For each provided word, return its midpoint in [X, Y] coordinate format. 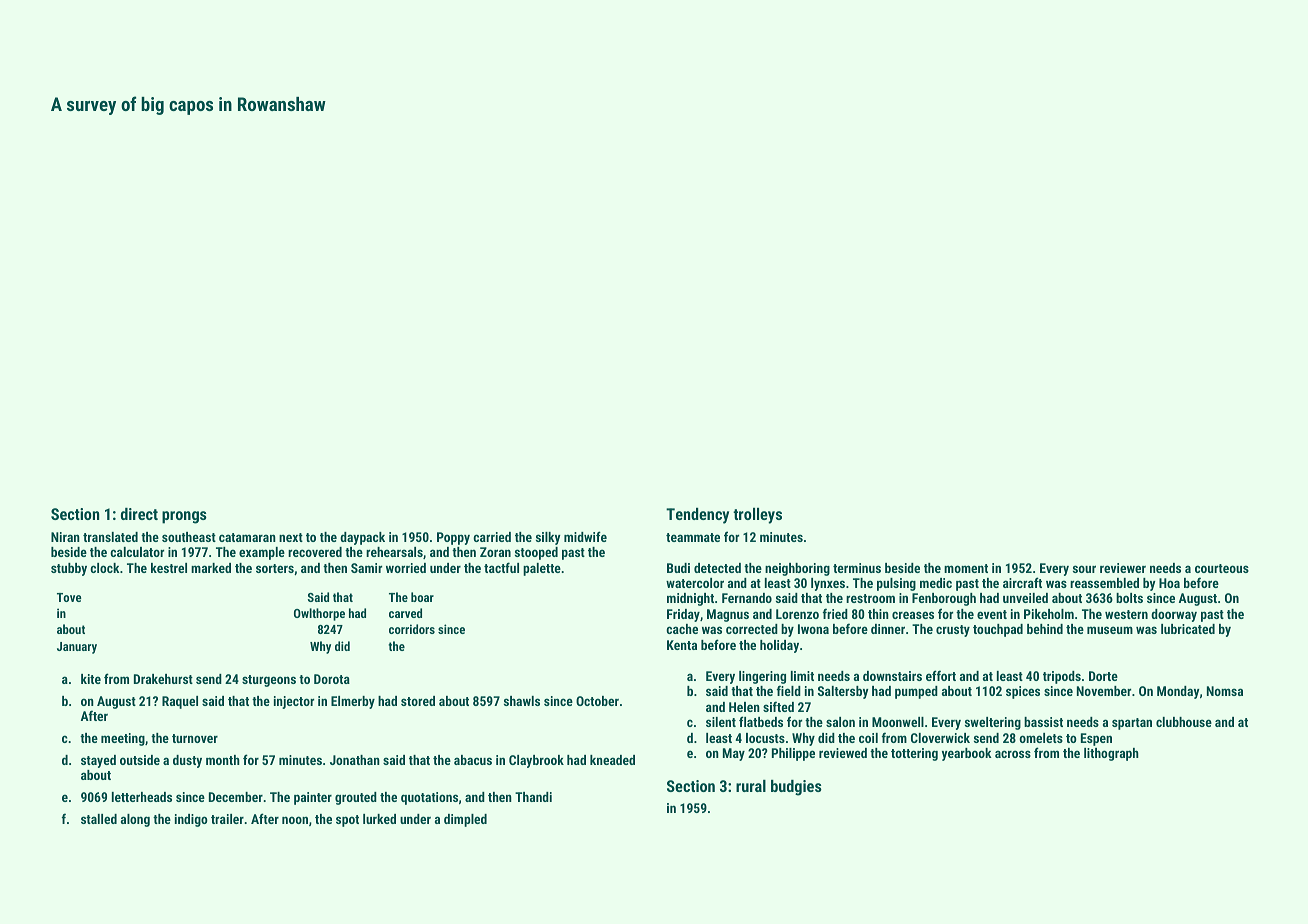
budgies [796, 788]
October [597, 701]
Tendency [697, 516]
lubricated [1188, 629]
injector [294, 702]
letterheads [142, 797]
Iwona [813, 629]
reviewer [1123, 568]
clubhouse [1184, 722]
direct [139, 514]
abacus [473, 760]
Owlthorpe [319, 614]
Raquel [180, 702]
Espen [1096, 739]
